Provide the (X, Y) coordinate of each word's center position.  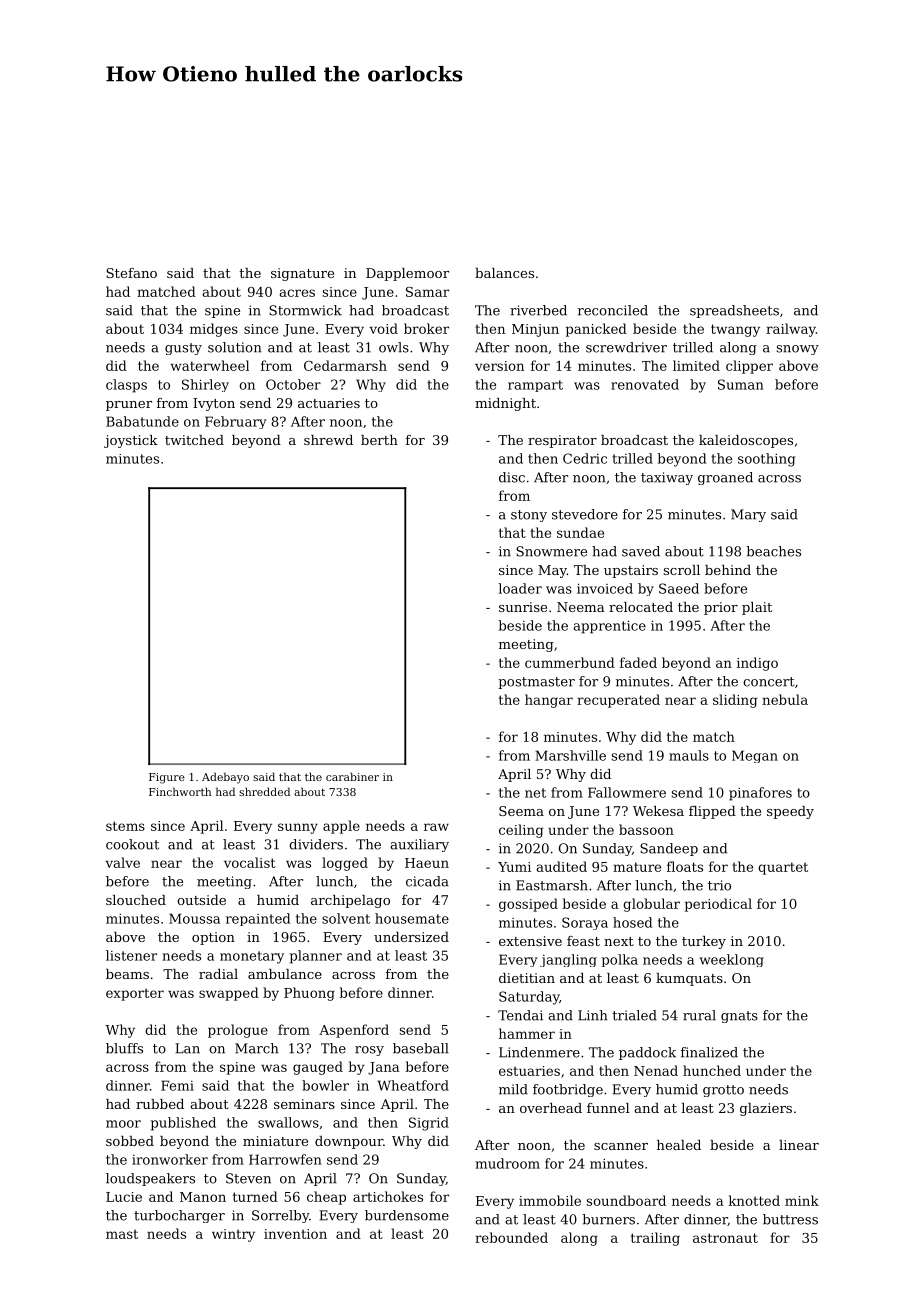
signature (302, 274)
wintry (233, 1235)
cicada (427, 881)
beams (127, 974)
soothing (766, 460)
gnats (739, 1017)
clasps (126, 386)
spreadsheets (734, 311)
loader (520, 588)
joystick (131, 441)
